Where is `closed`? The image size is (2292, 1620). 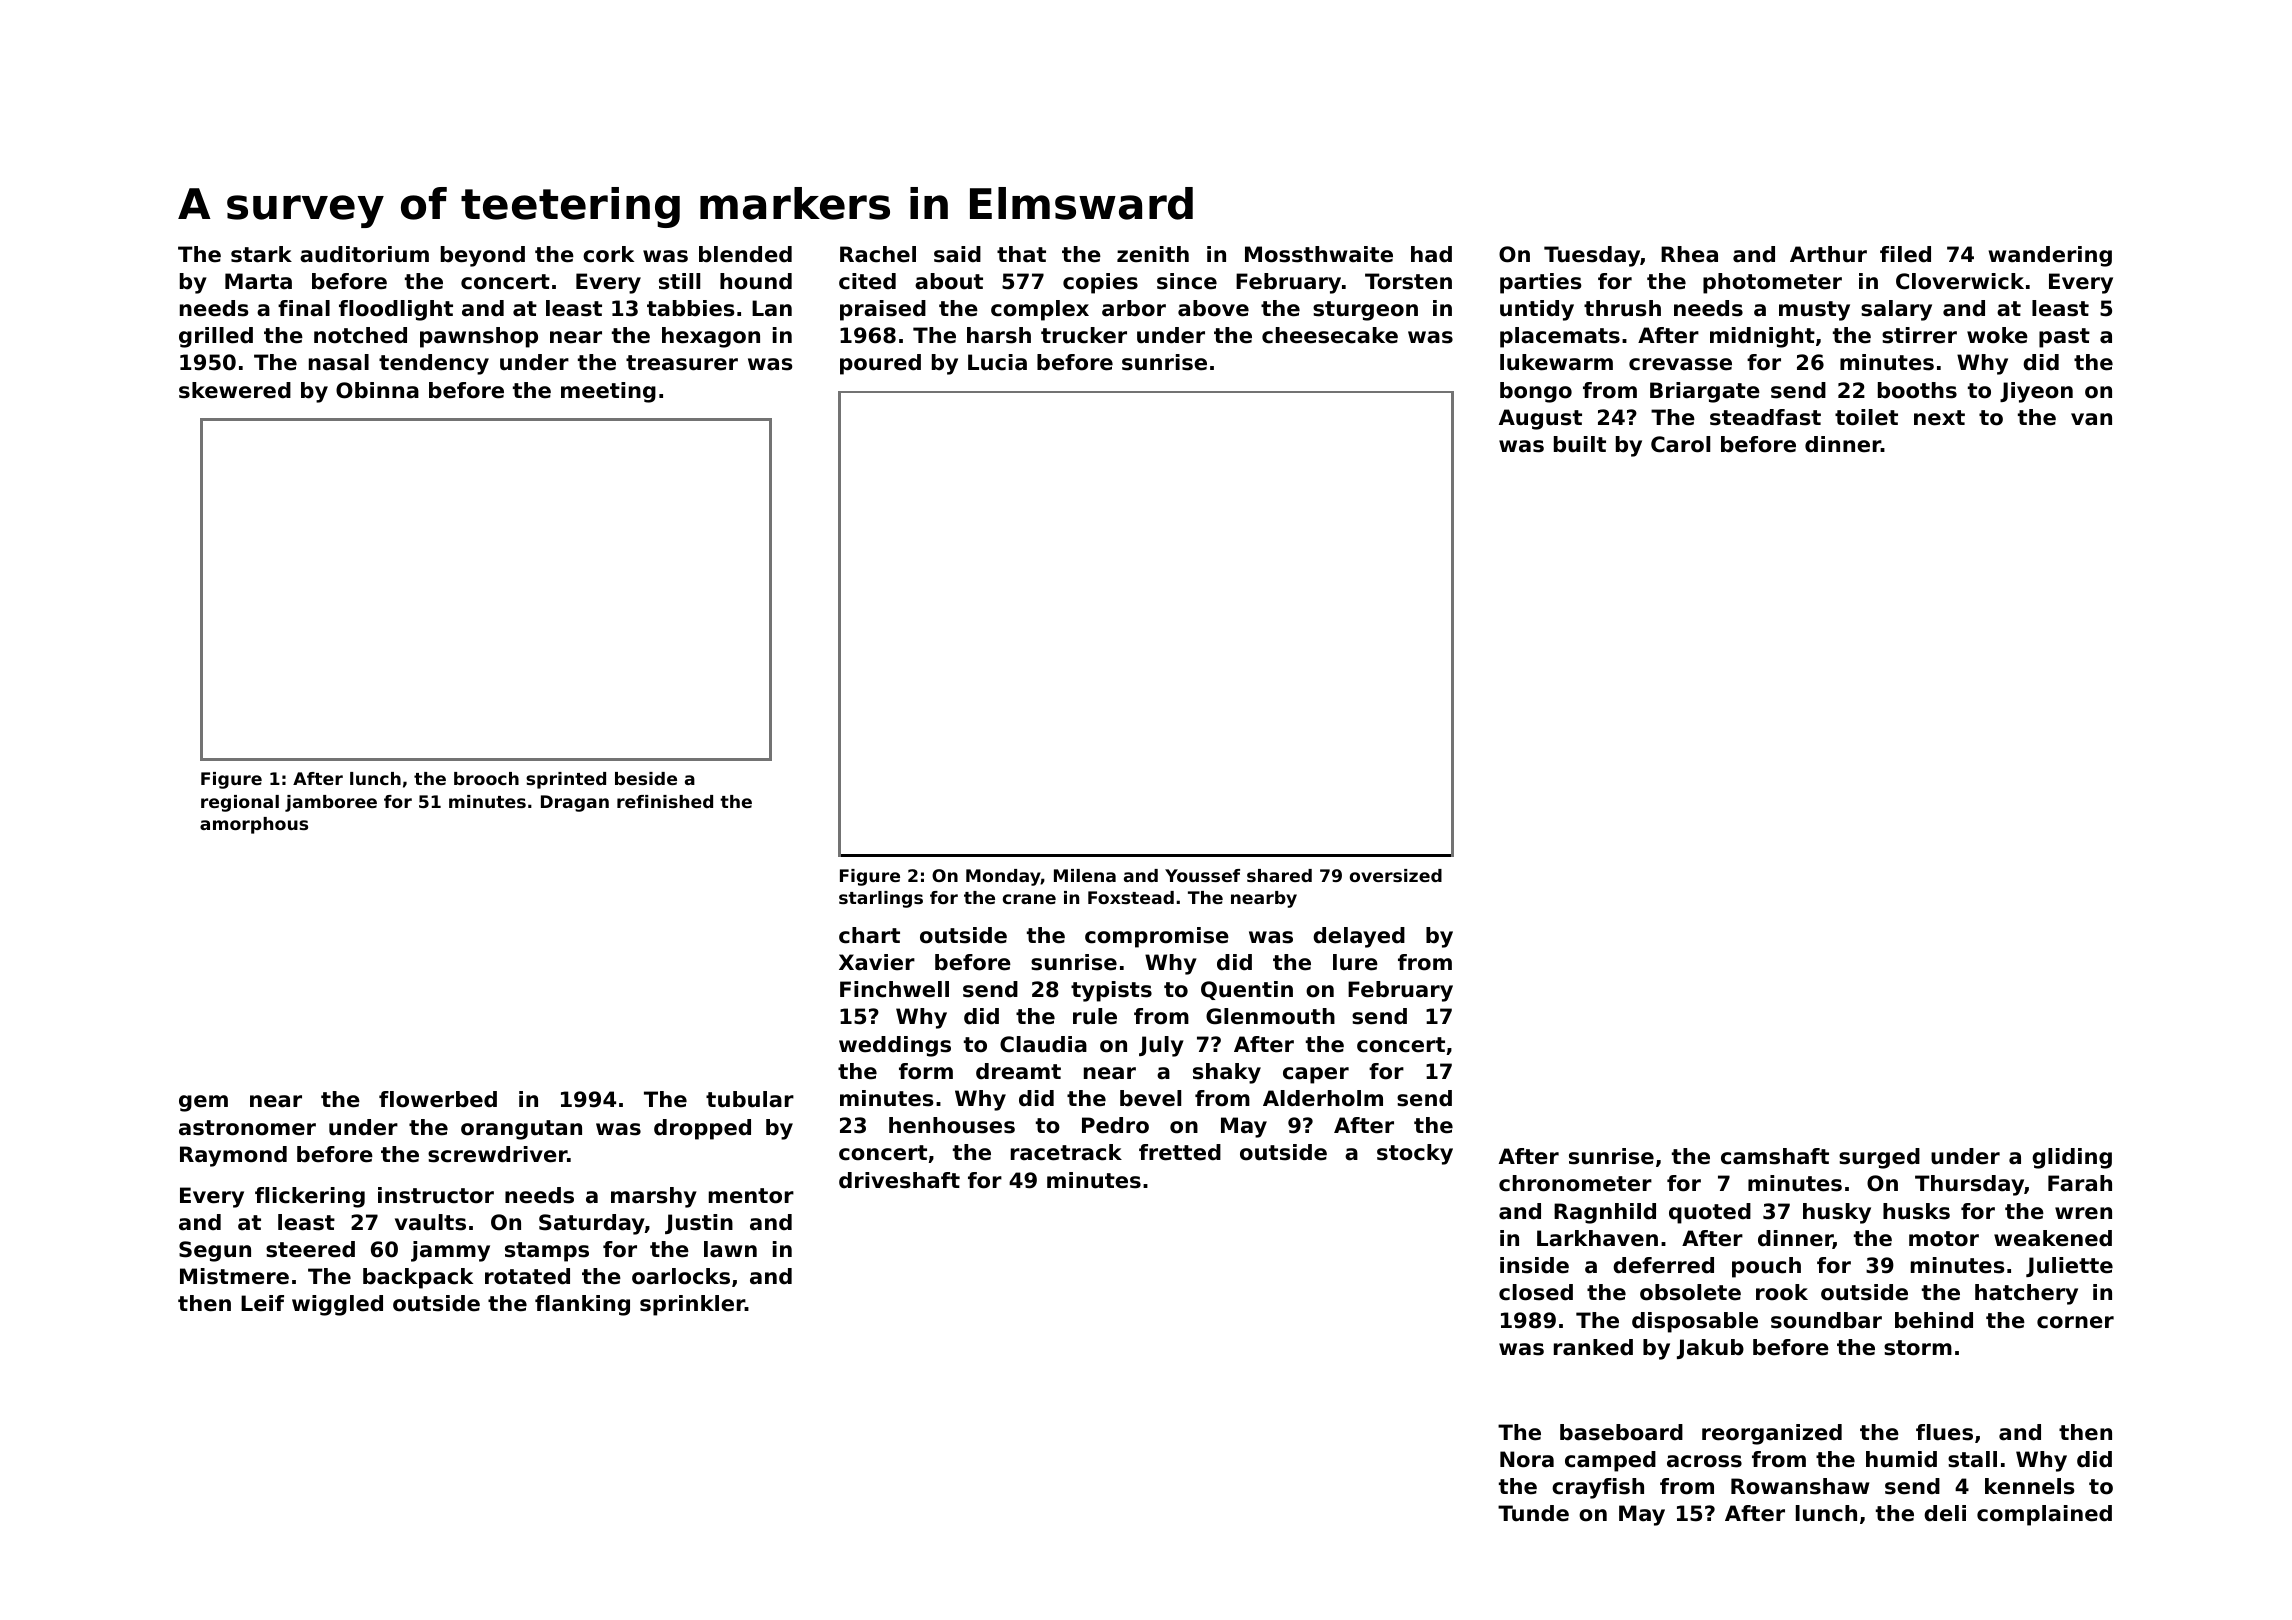 closed is located at coordinates (1536, 1292).
